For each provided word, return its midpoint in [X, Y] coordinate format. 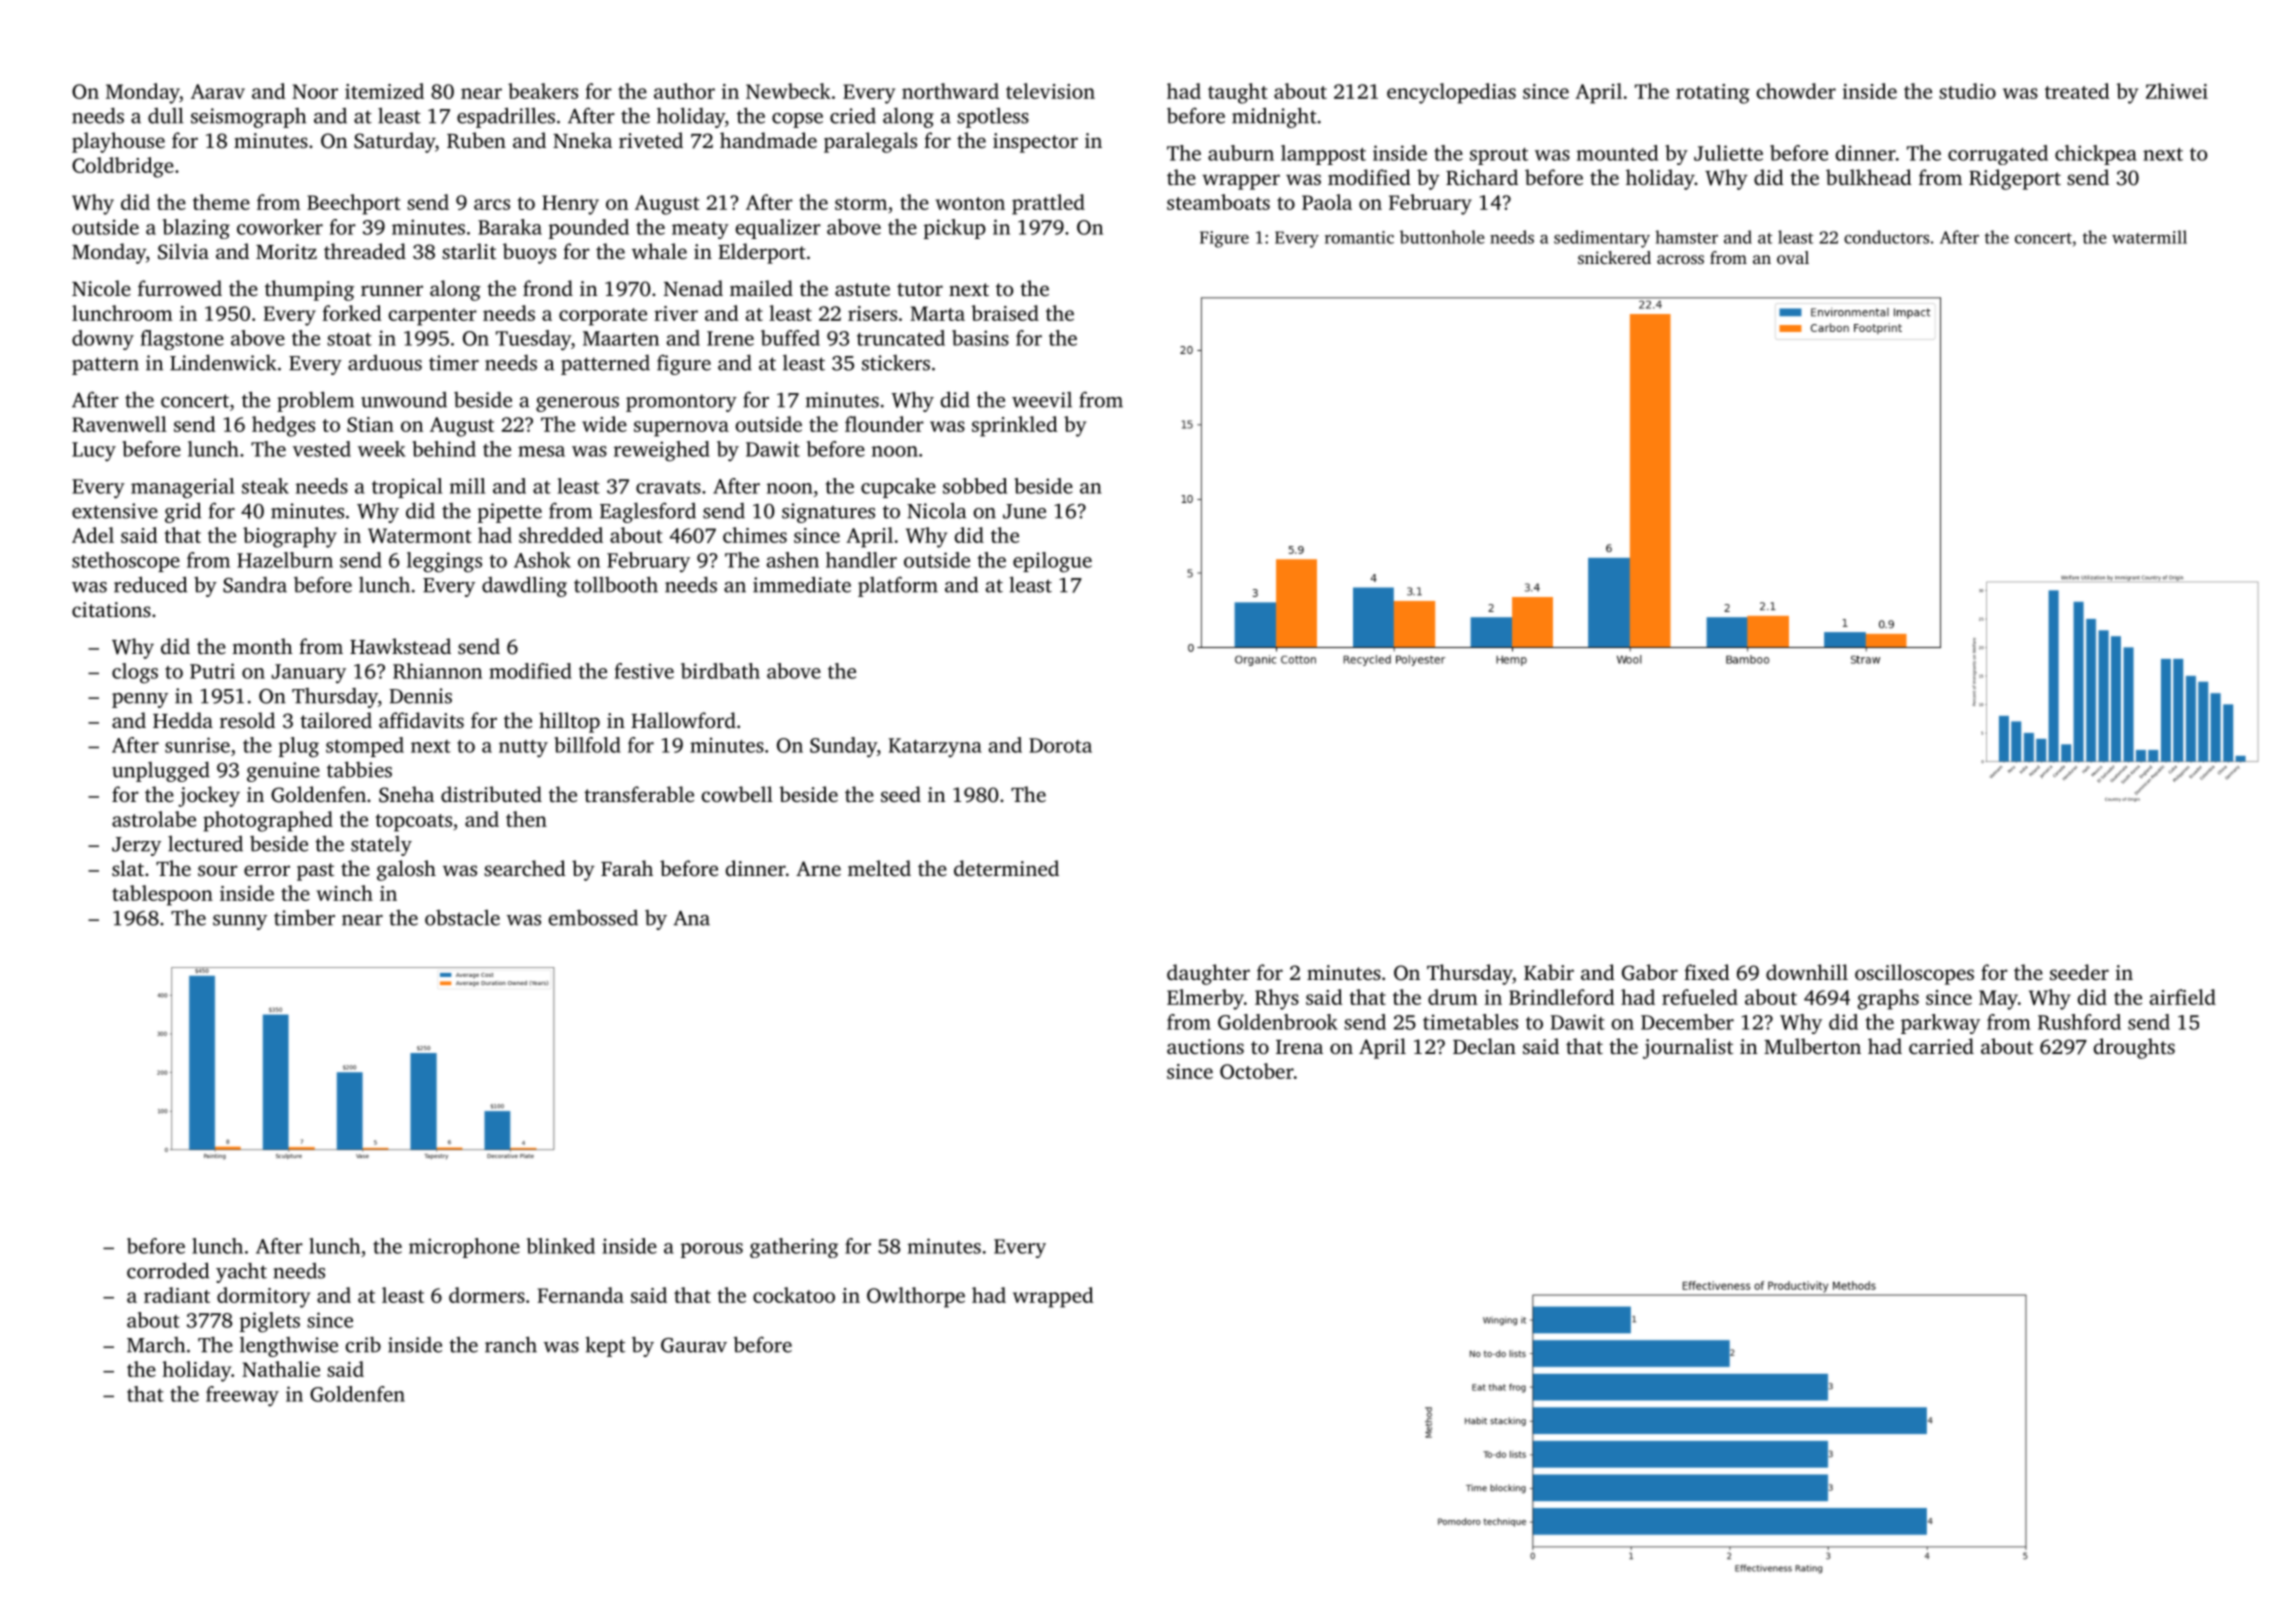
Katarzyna [935, 747]
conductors [1886, 237]
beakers [543, 91]
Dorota [1060, 745]
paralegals [870, 142]
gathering [794, 1248]
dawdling [524, 586]
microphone [464, 1248]
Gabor [1650, 972]
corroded [168, 1270]
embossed [593, 917]
